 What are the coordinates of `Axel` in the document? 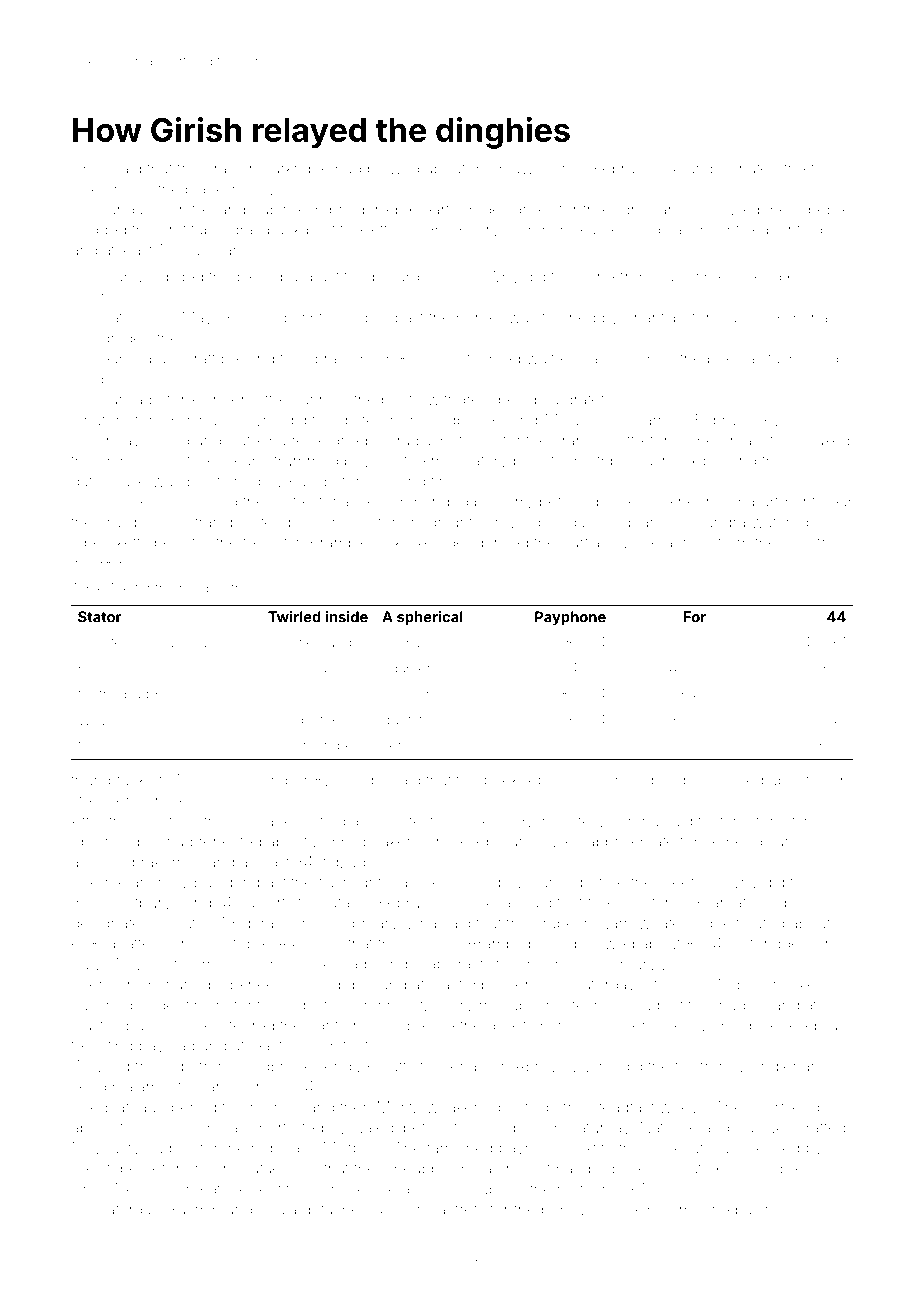 It's located at (426, 542).
